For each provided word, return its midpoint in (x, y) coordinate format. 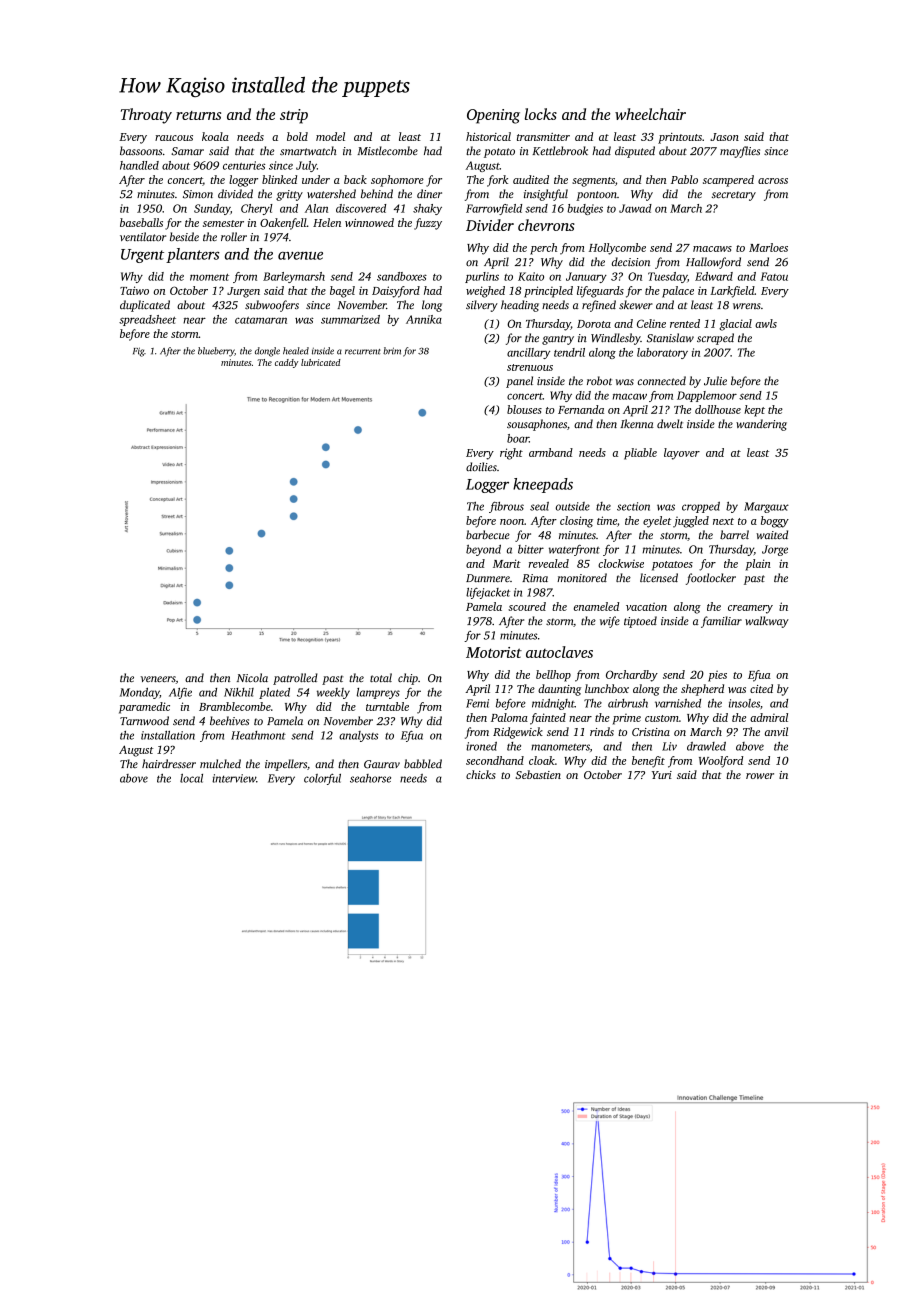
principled (548, 292)
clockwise (621, 563)
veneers (158, 679)
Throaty (146, 116)
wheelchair (650, 114)
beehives (229, 720)
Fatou (774, 276)
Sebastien (538, 774)
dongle (267, 352)
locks (541, 114)
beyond (483, 550)
